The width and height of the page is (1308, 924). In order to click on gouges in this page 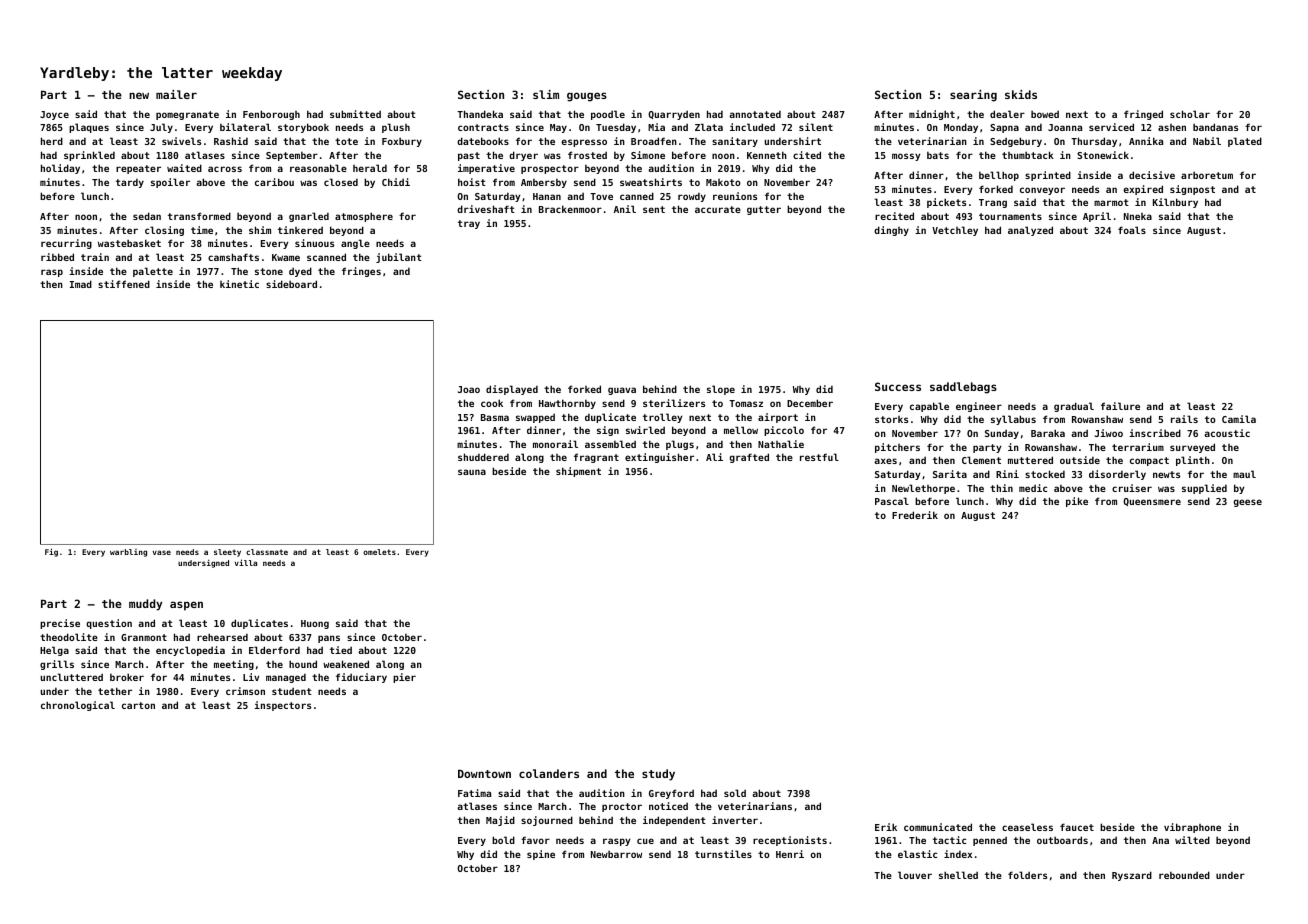, I will do `click(587, 97)`.
